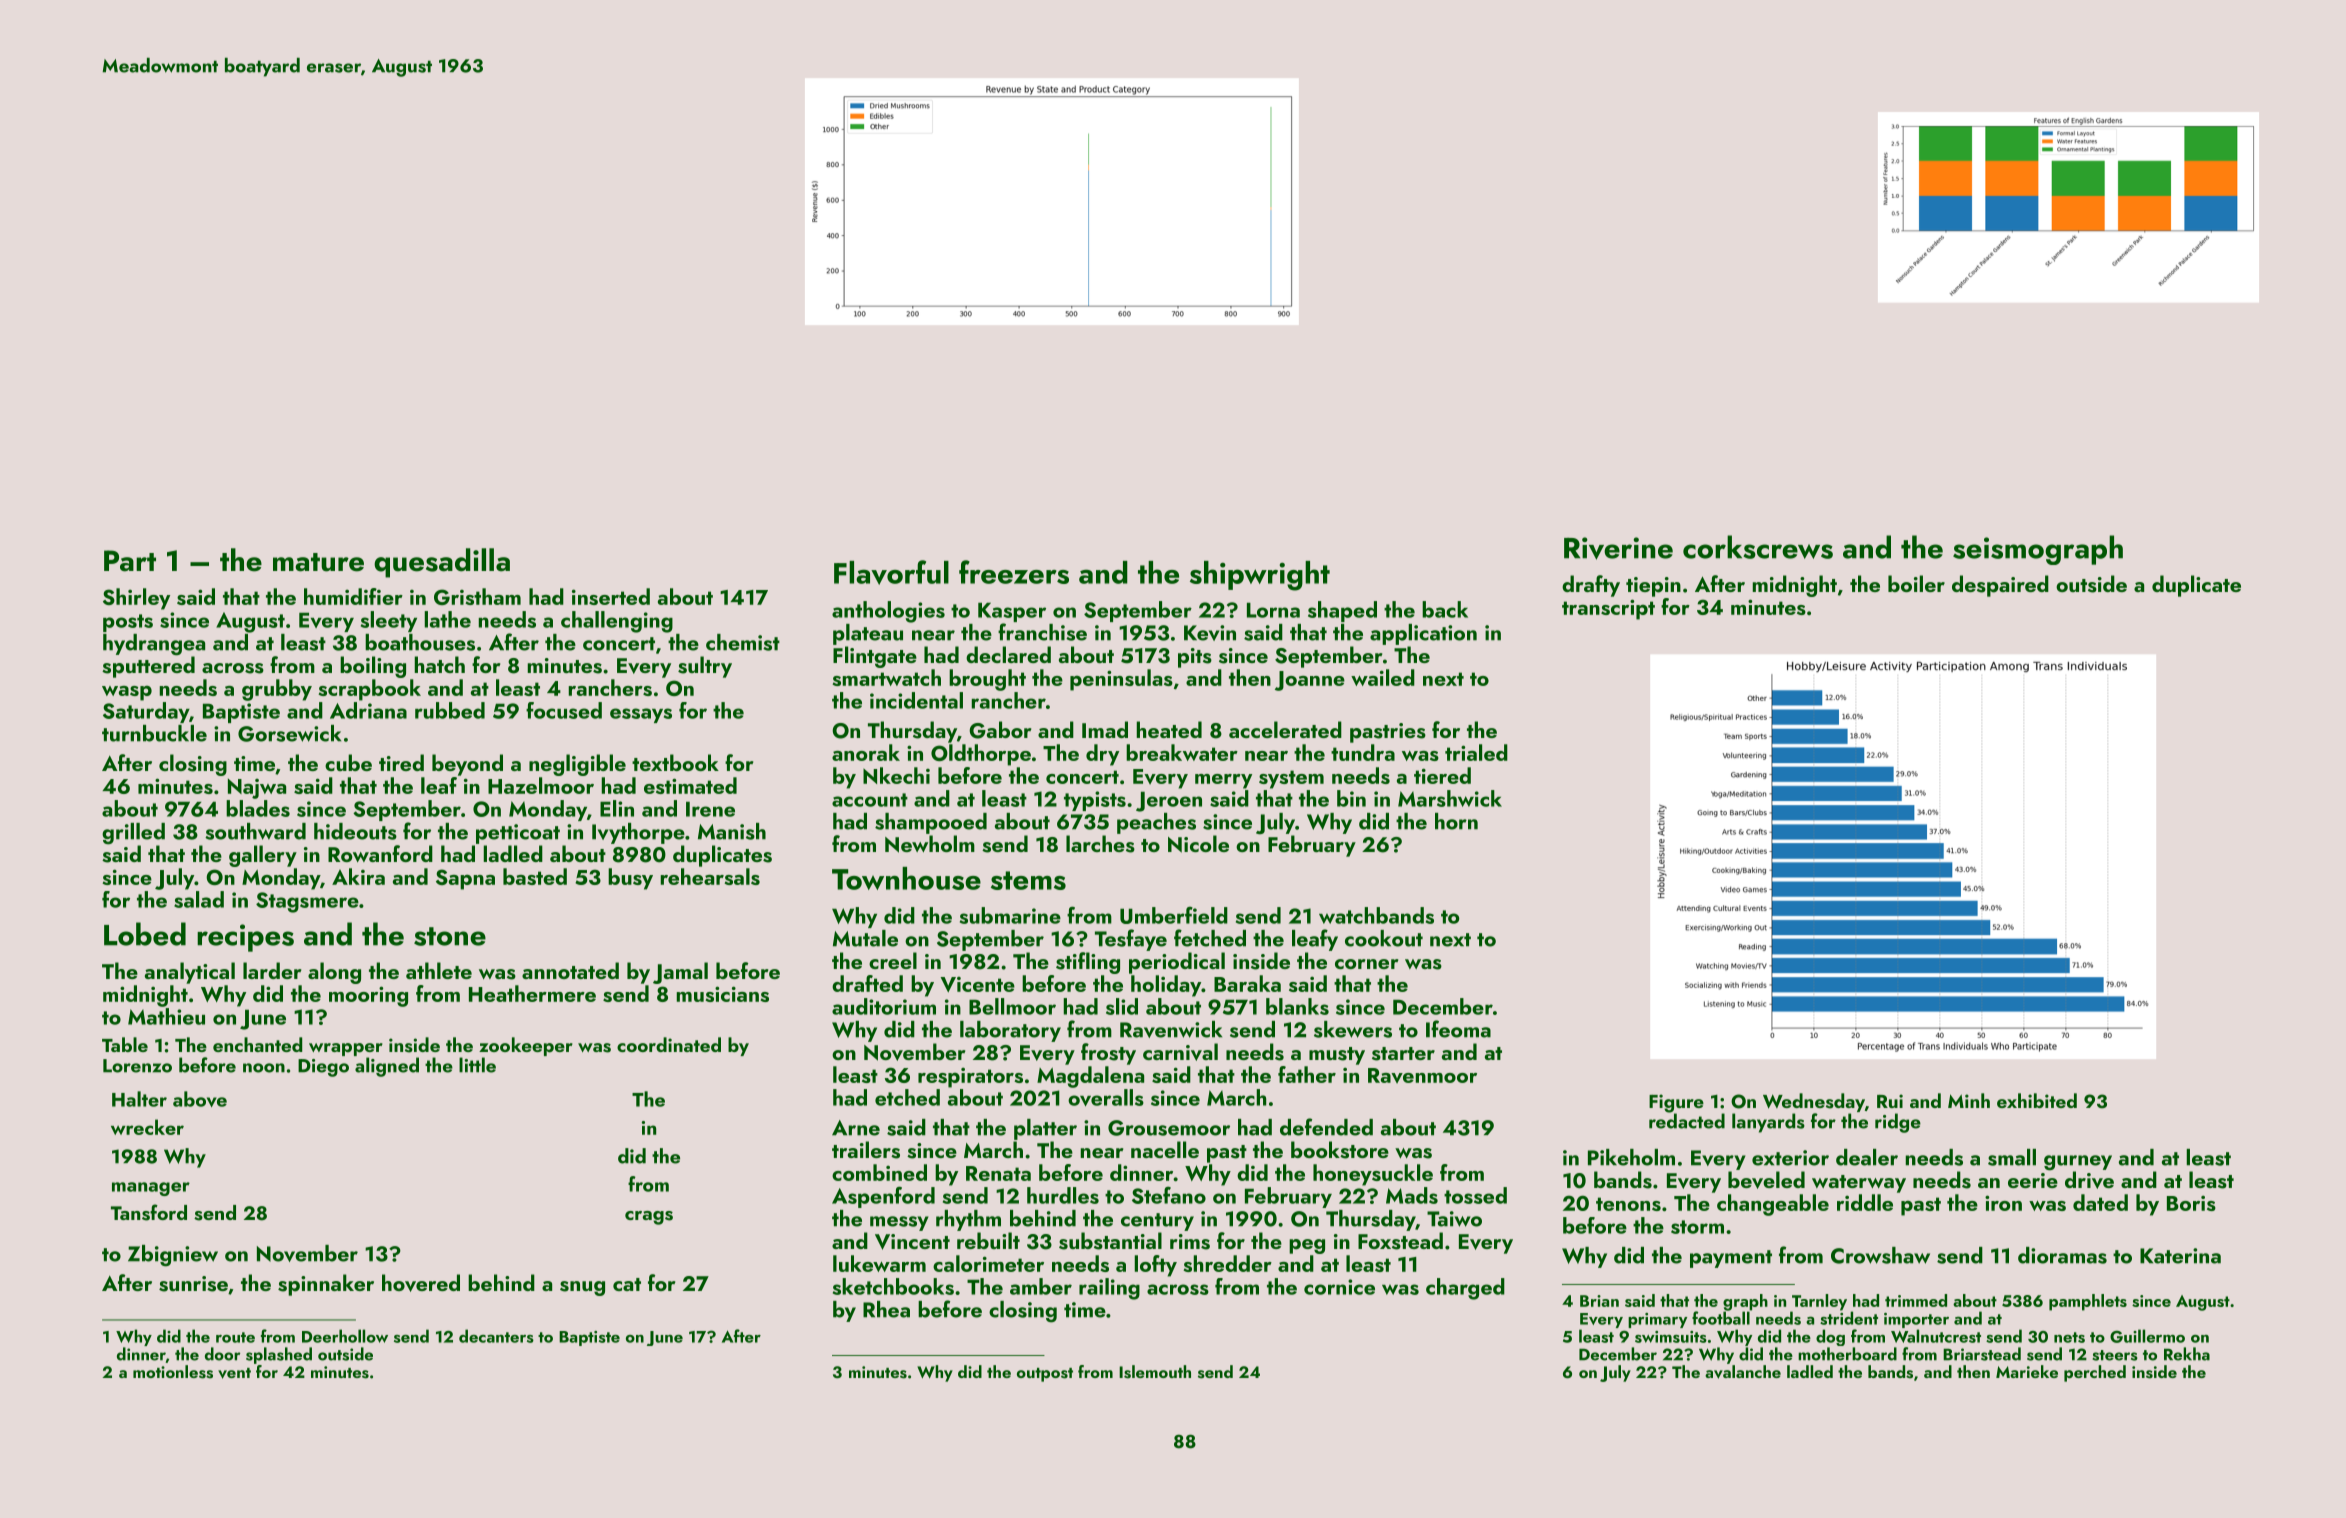 This document has height=1518, width=2346. Describe the element at coordinates (2000, 586) in the document. I see `despaired` at that location.
